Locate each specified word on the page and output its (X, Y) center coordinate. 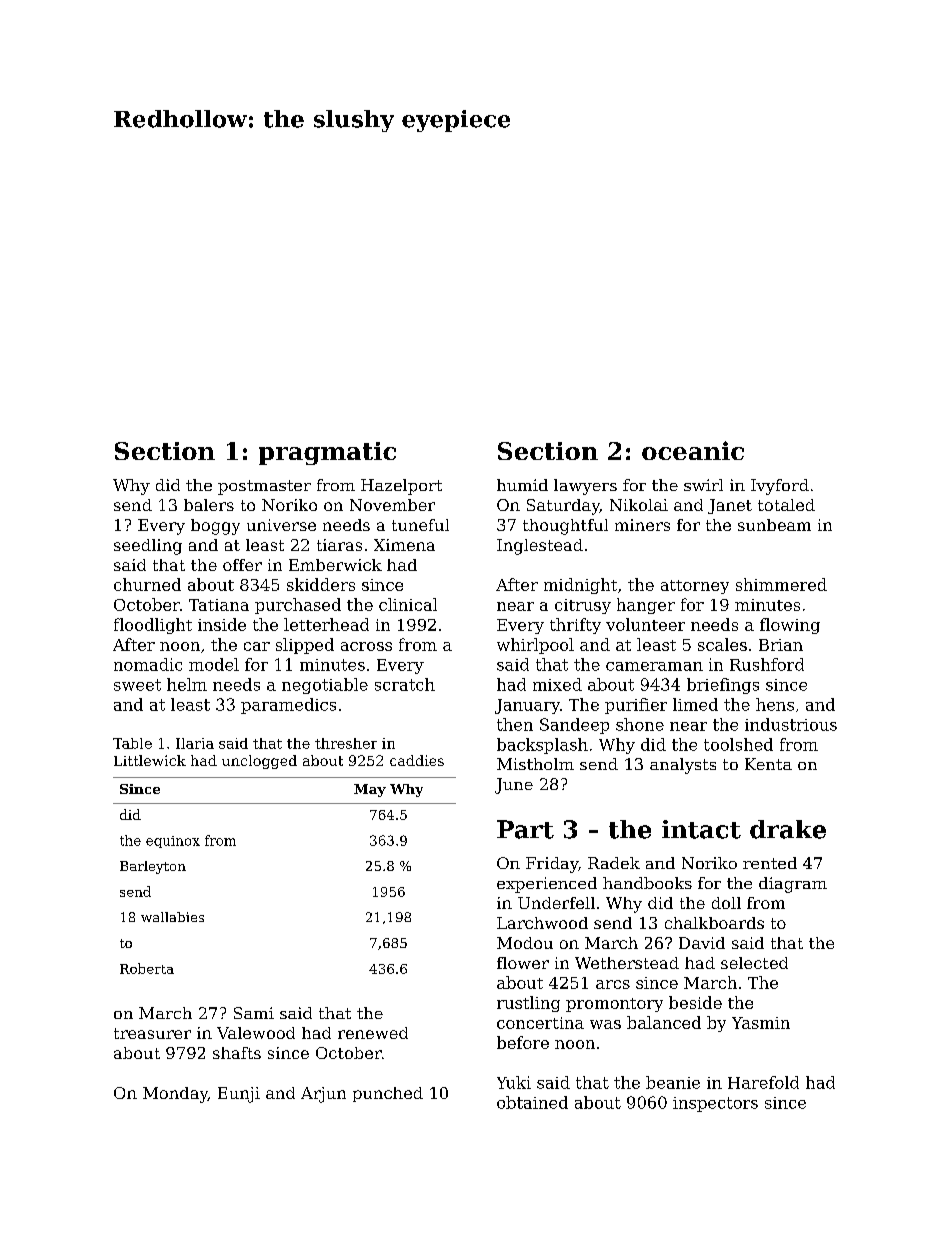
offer (242, 565)
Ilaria (195, 743)
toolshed (738, 744)
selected (754, 963)
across (366, 646)
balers (209, 505)
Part (525, 829)
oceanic (693, 450)
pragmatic (327, 453)
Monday (175, 1095)
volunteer (645, 624)
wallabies (172, 917)
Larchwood (542, 923)
